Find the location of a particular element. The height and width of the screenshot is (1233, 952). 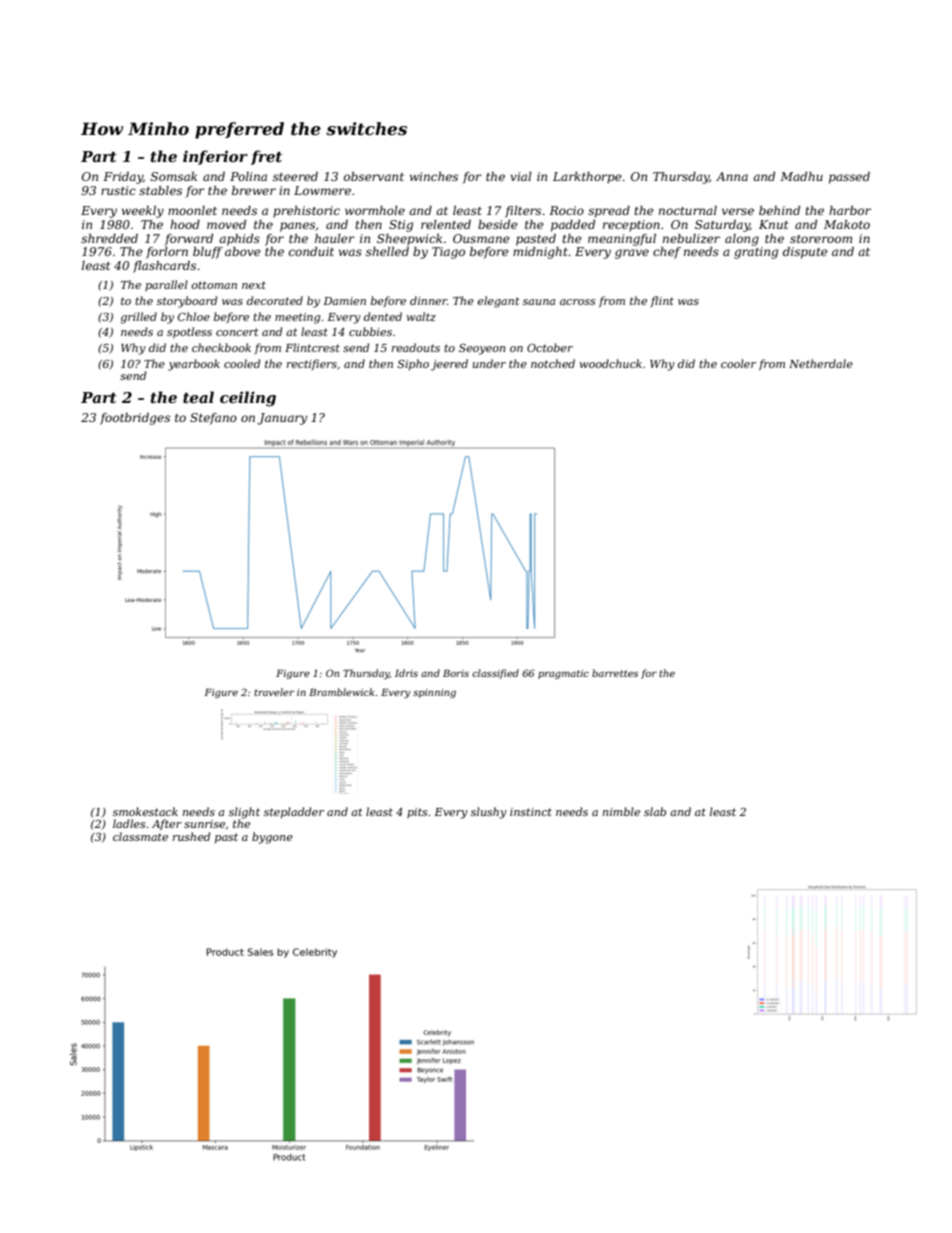

barrettes is located at coordinates (615, 673).
